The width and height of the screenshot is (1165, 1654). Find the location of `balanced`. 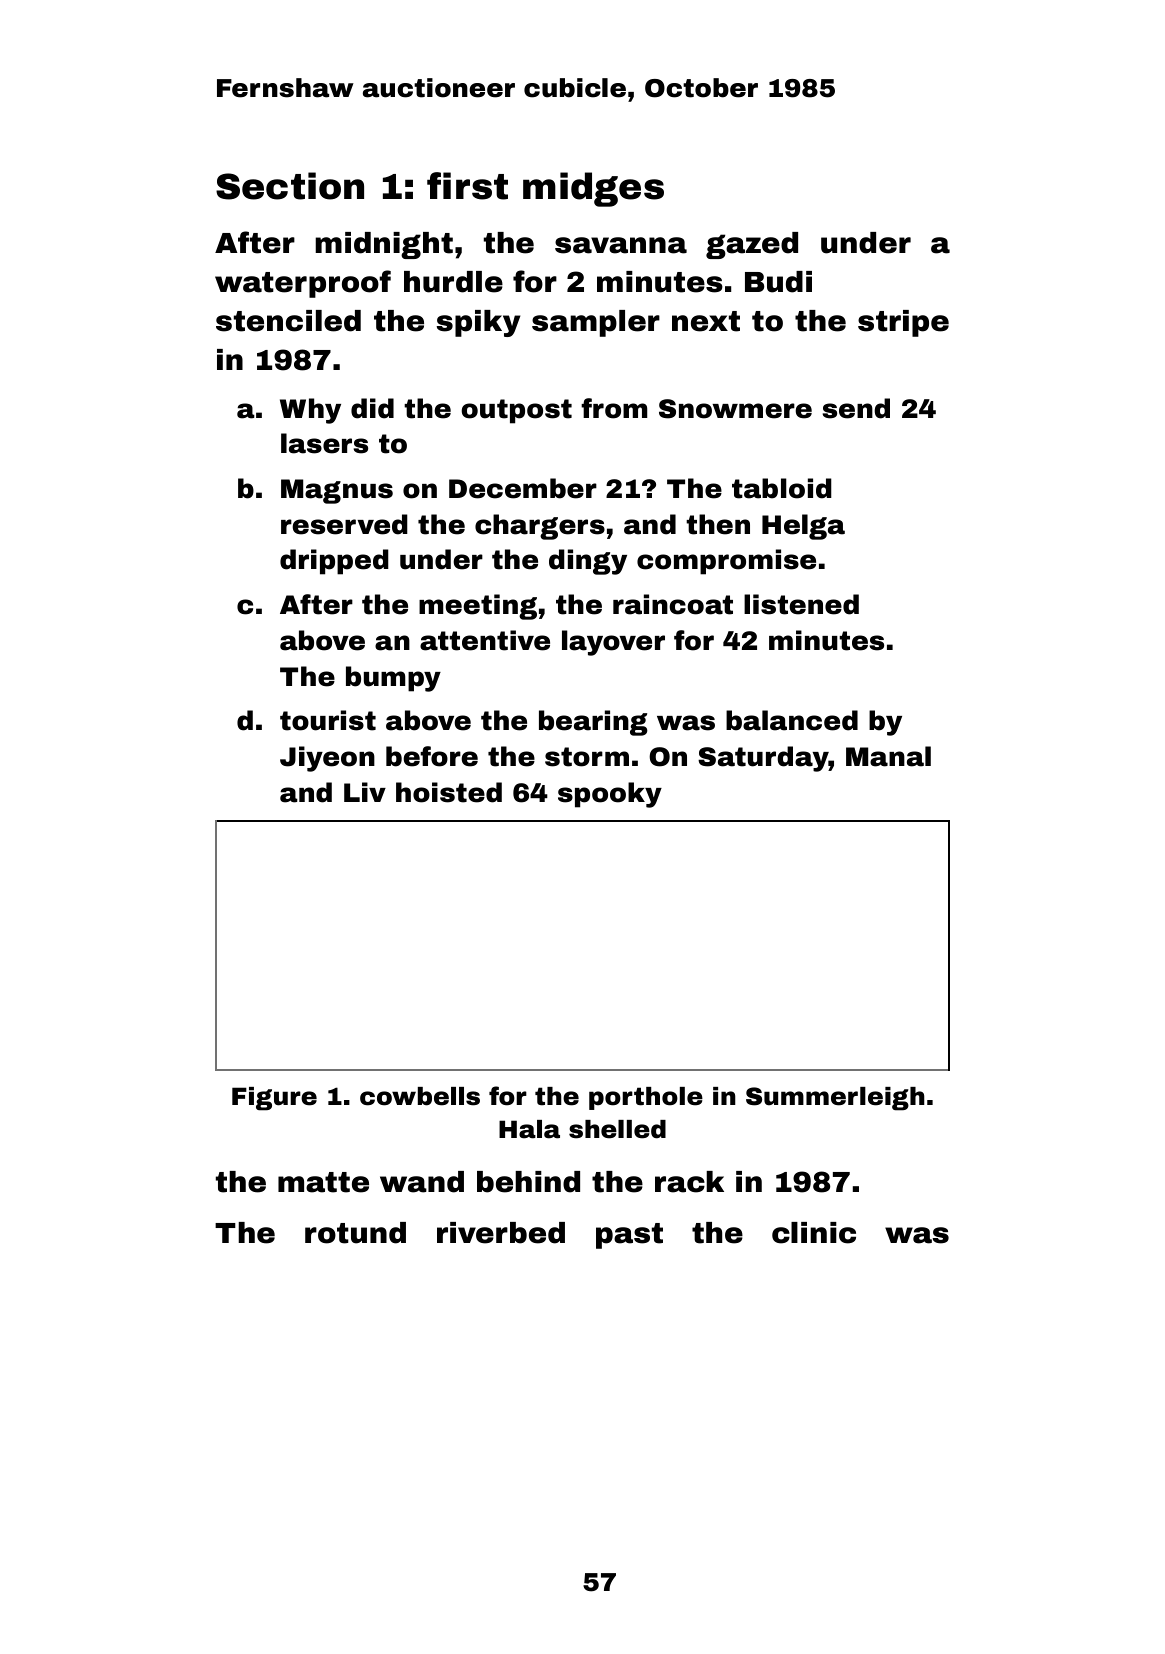

balanced is located at coordinates (792, 720).
